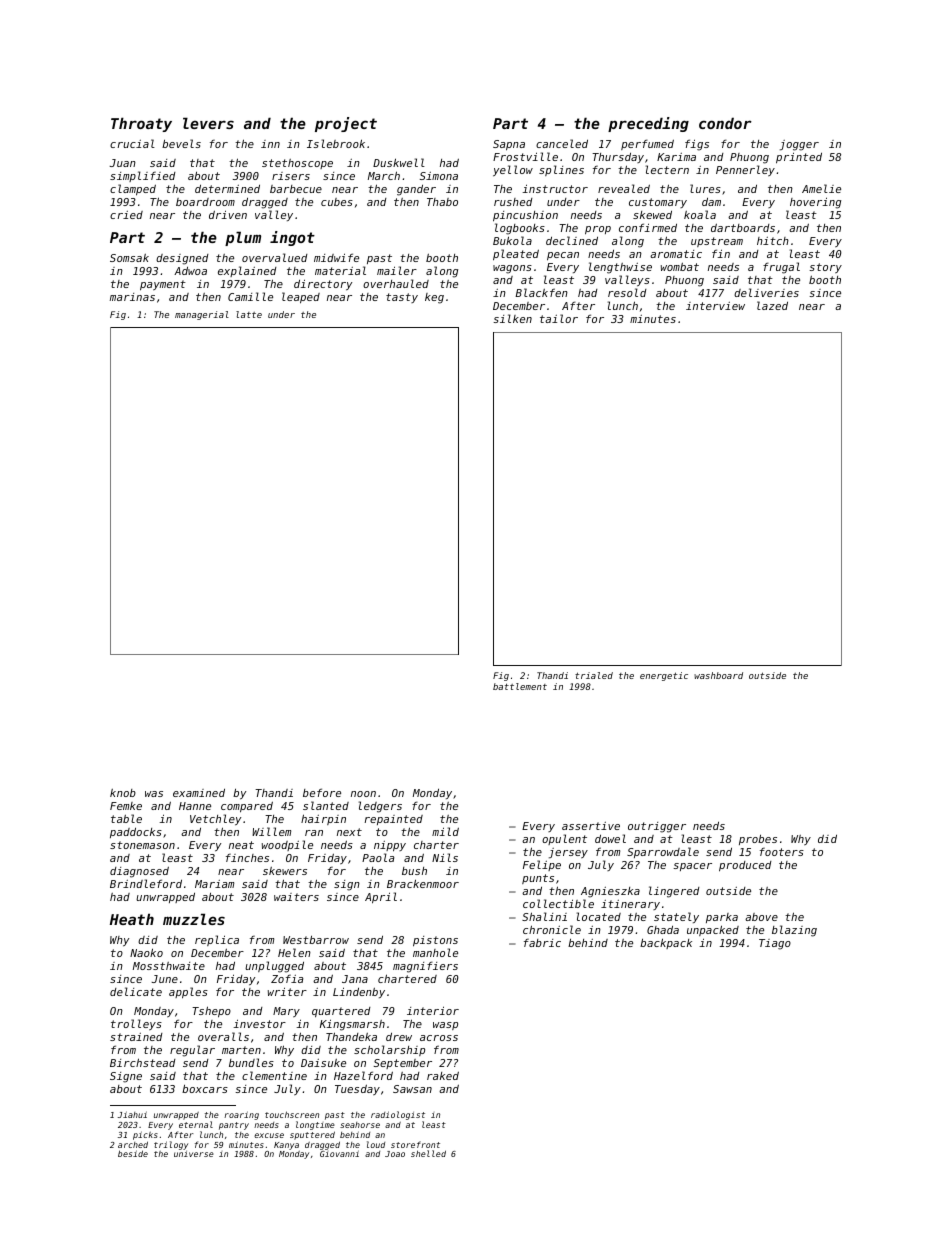 This document has height=1233, width=952. What do you see at coordinates (562, 143) in the document?
I see `canceled` at bounding box center [562, 143].
